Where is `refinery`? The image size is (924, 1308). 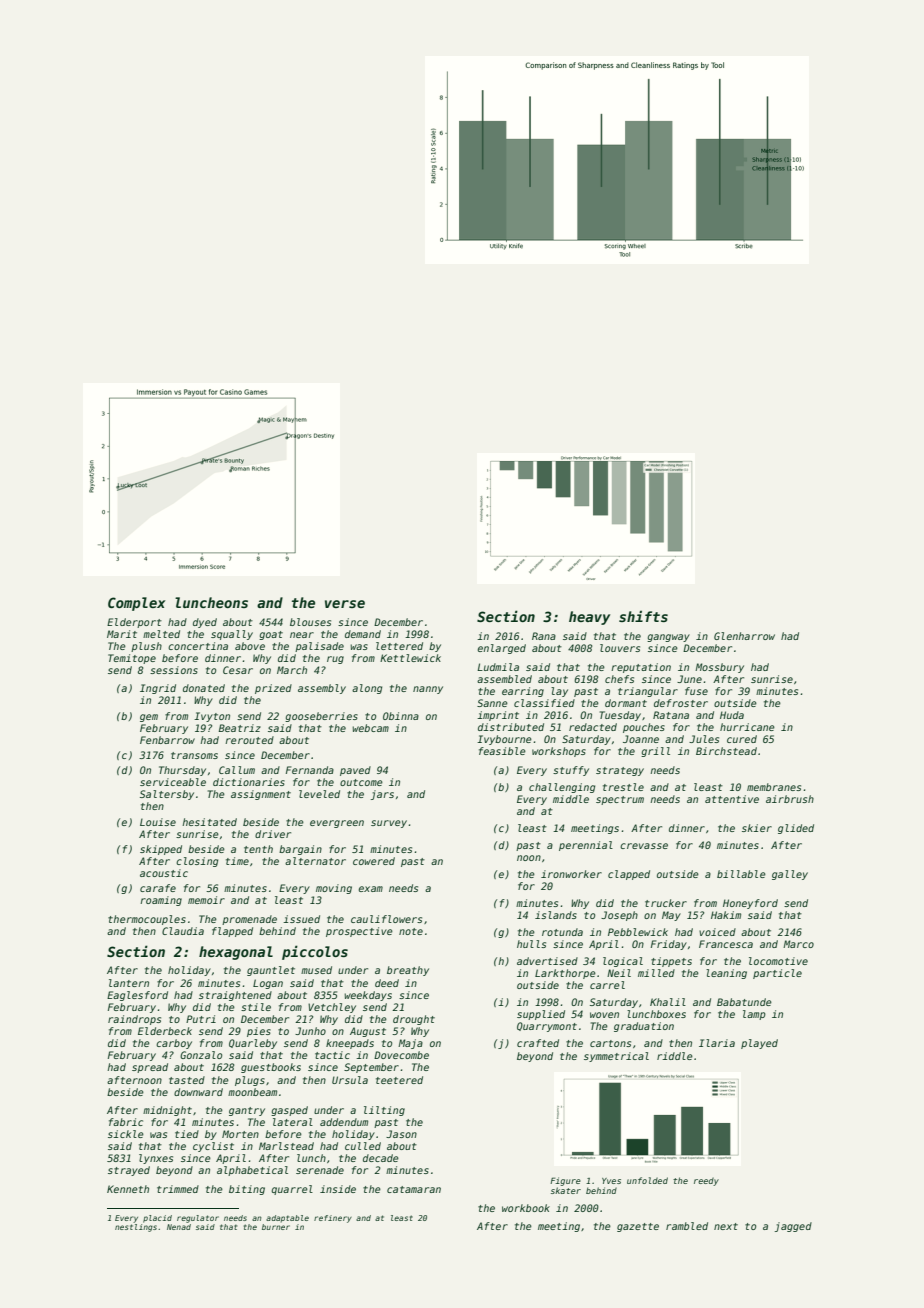
refinery is located at coordinates (333, 1219).
